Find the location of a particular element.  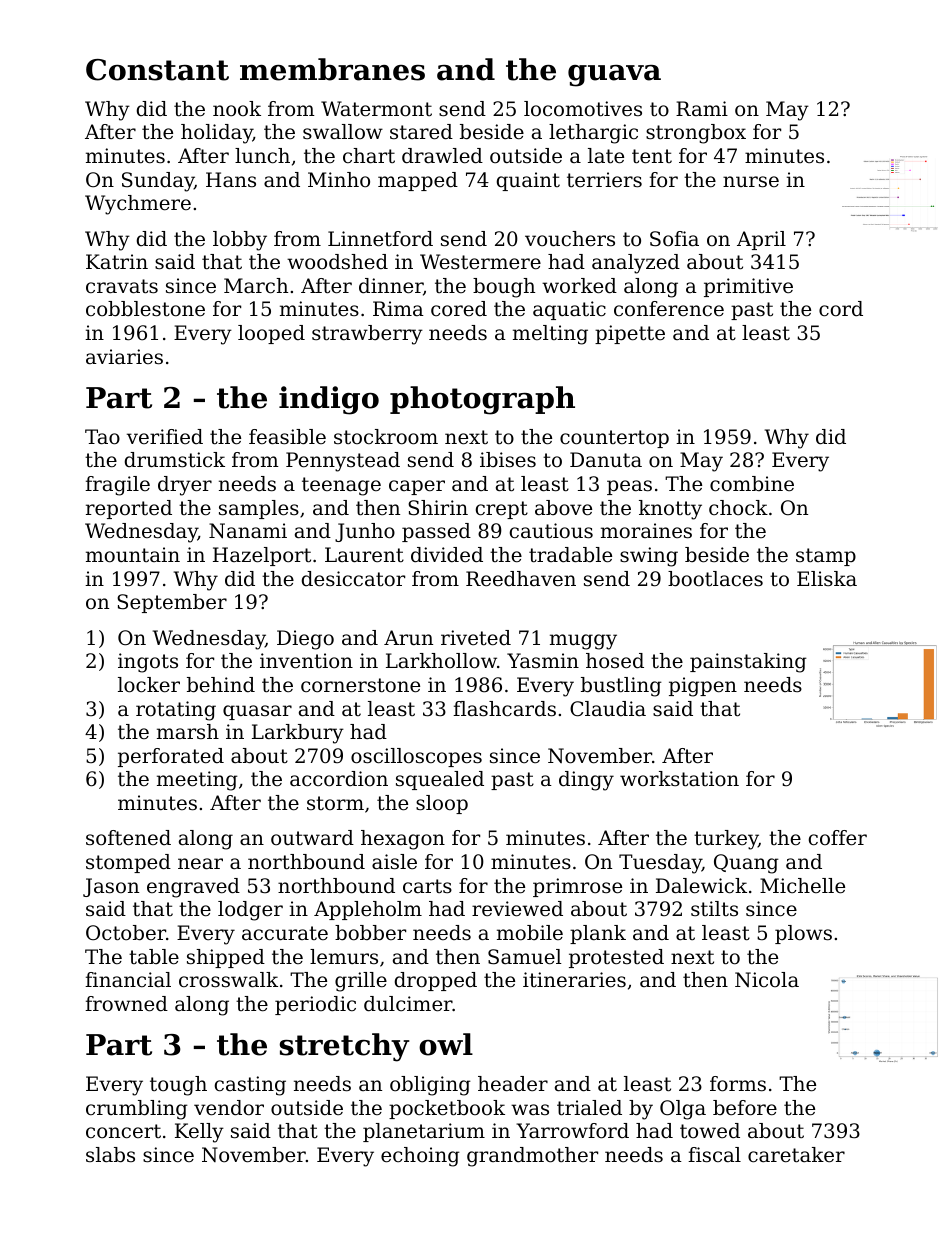

cornerstone is located at coordinates (360, 685).
